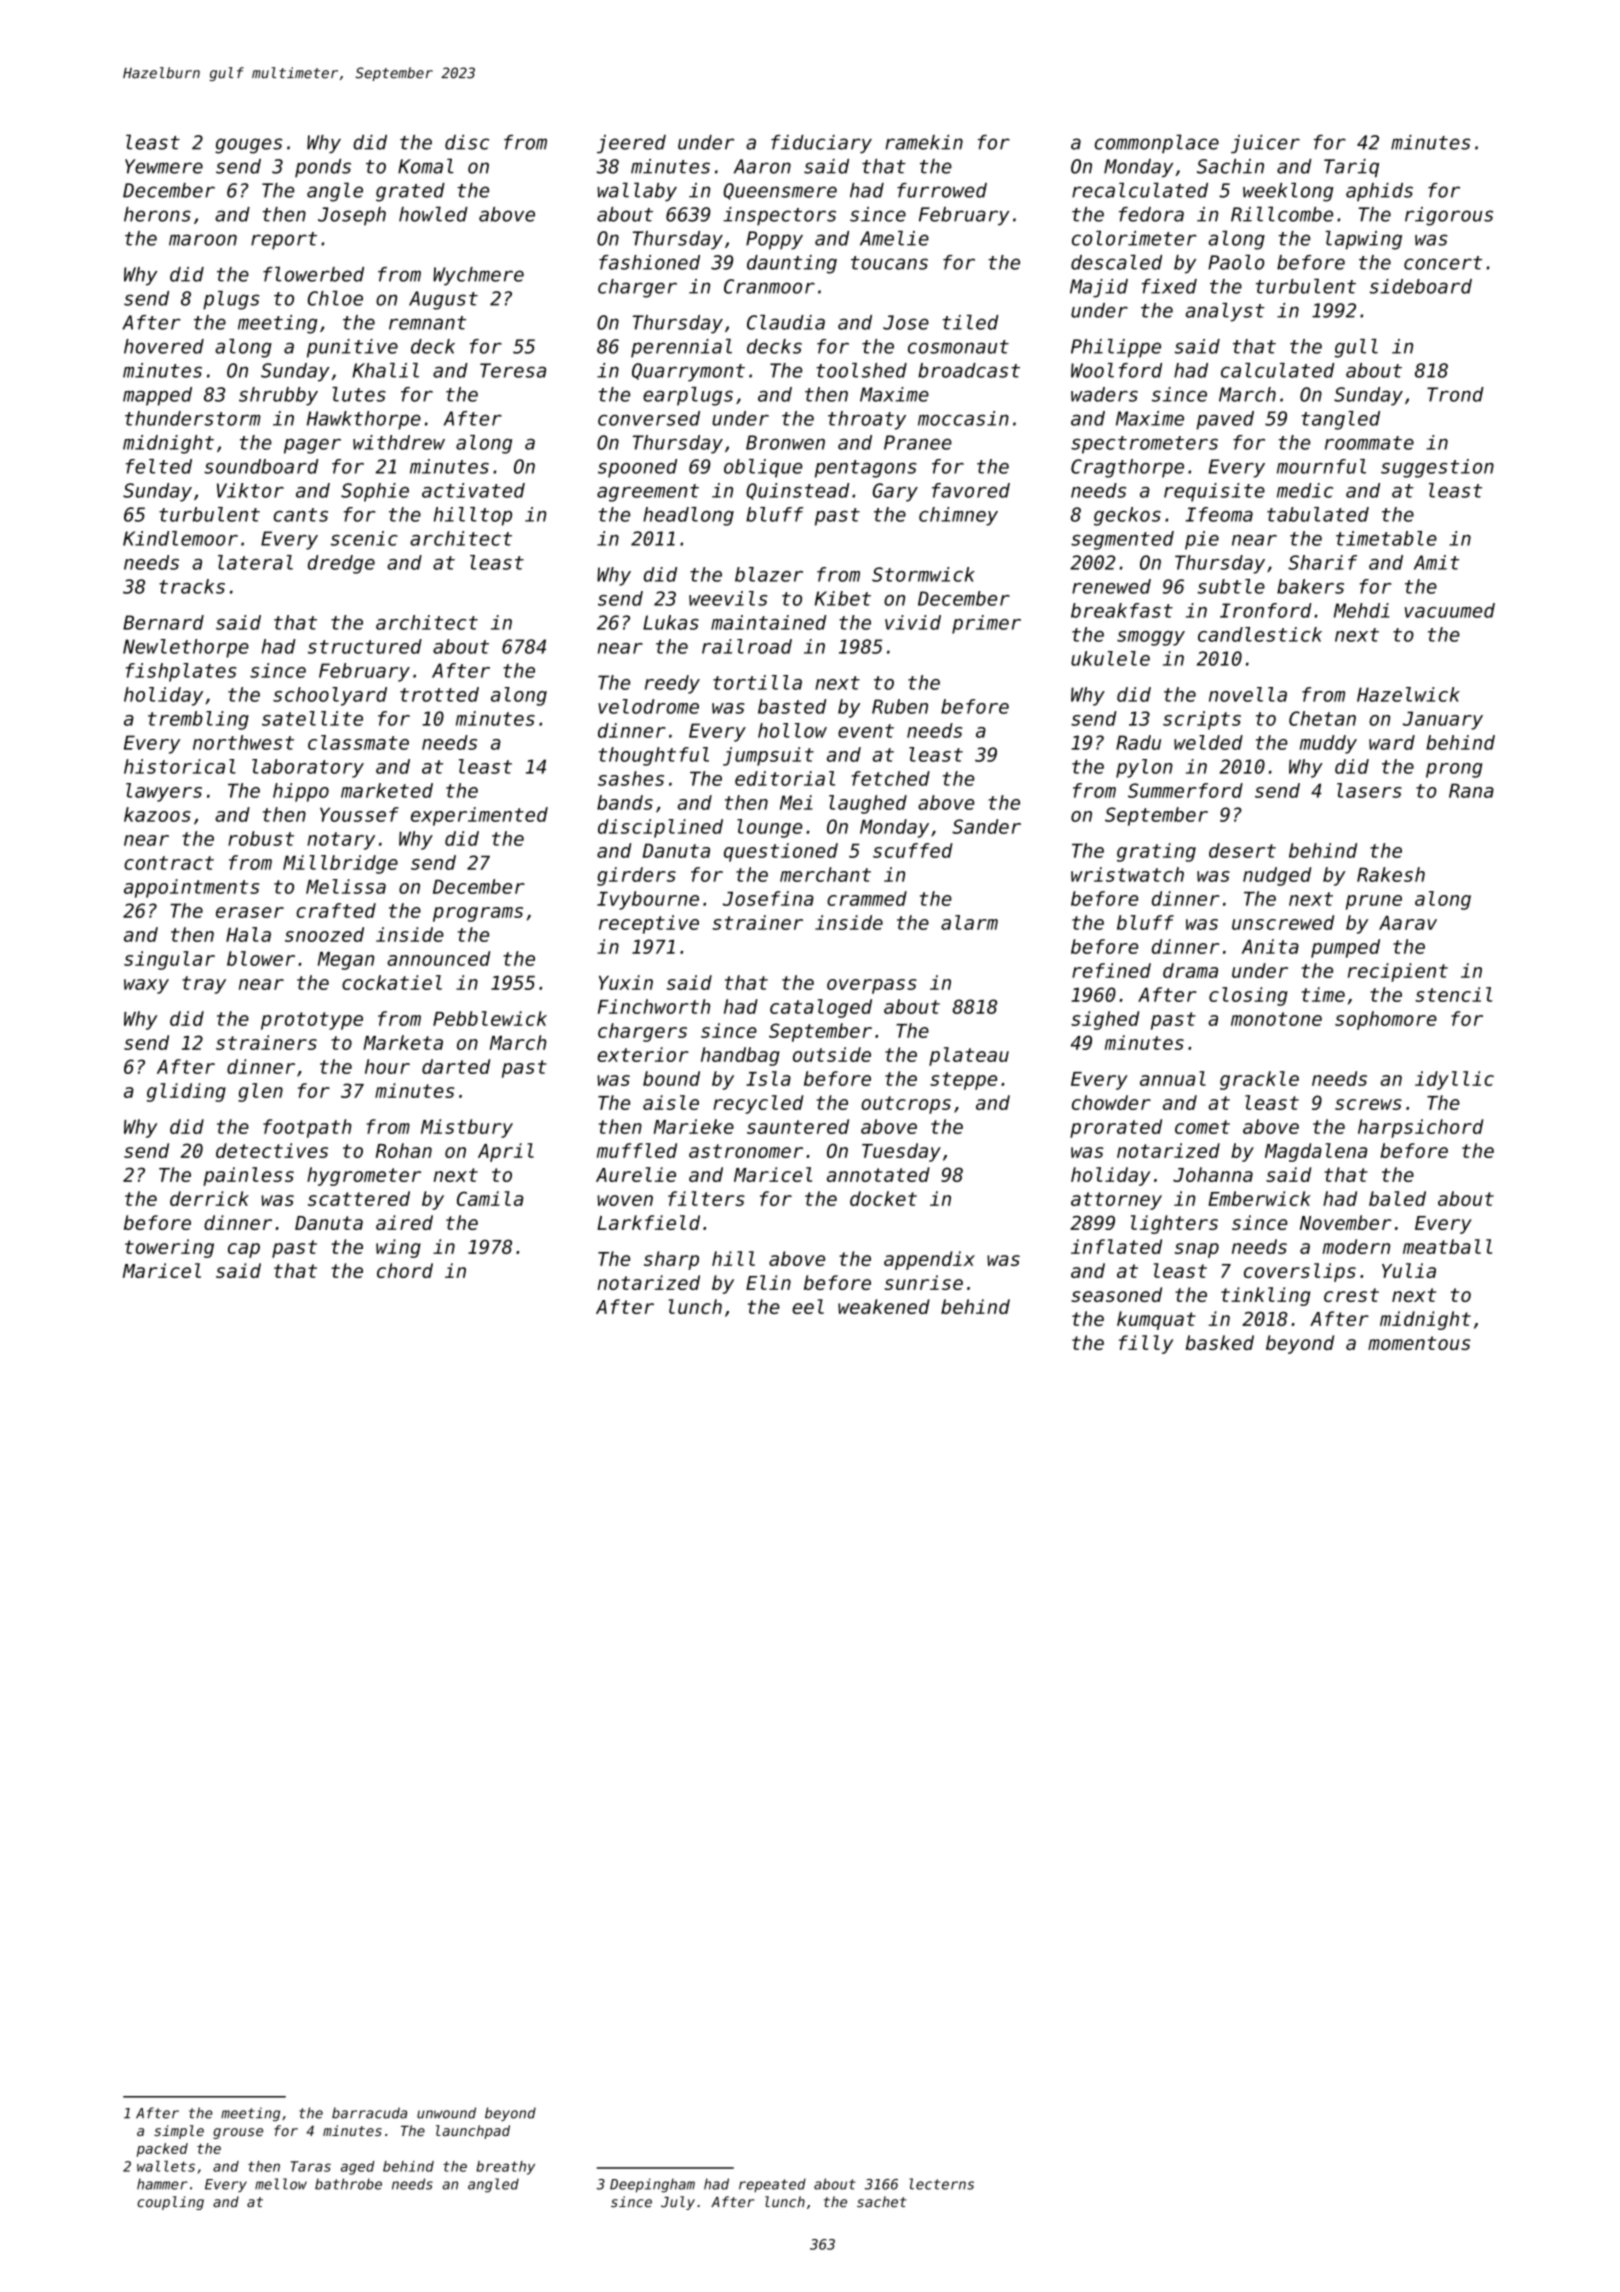 The height and width of the image is (2292, 1620). Describe the element at coordinates (941, 2184) in the image. I see `lecterns` at that location.
